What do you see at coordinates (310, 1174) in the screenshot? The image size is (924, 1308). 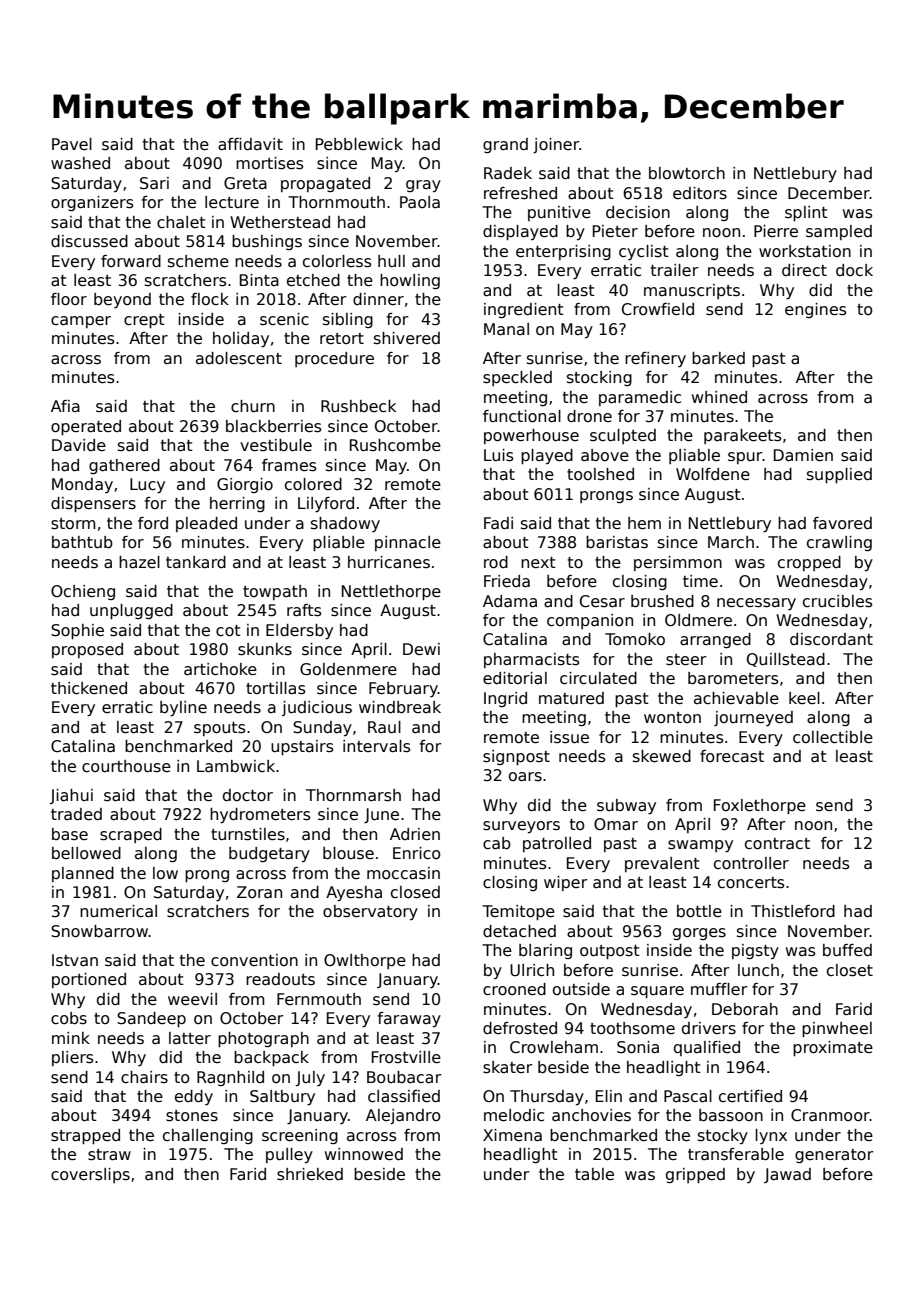 I see `shrieked` at bounding box center [310, 1174].
